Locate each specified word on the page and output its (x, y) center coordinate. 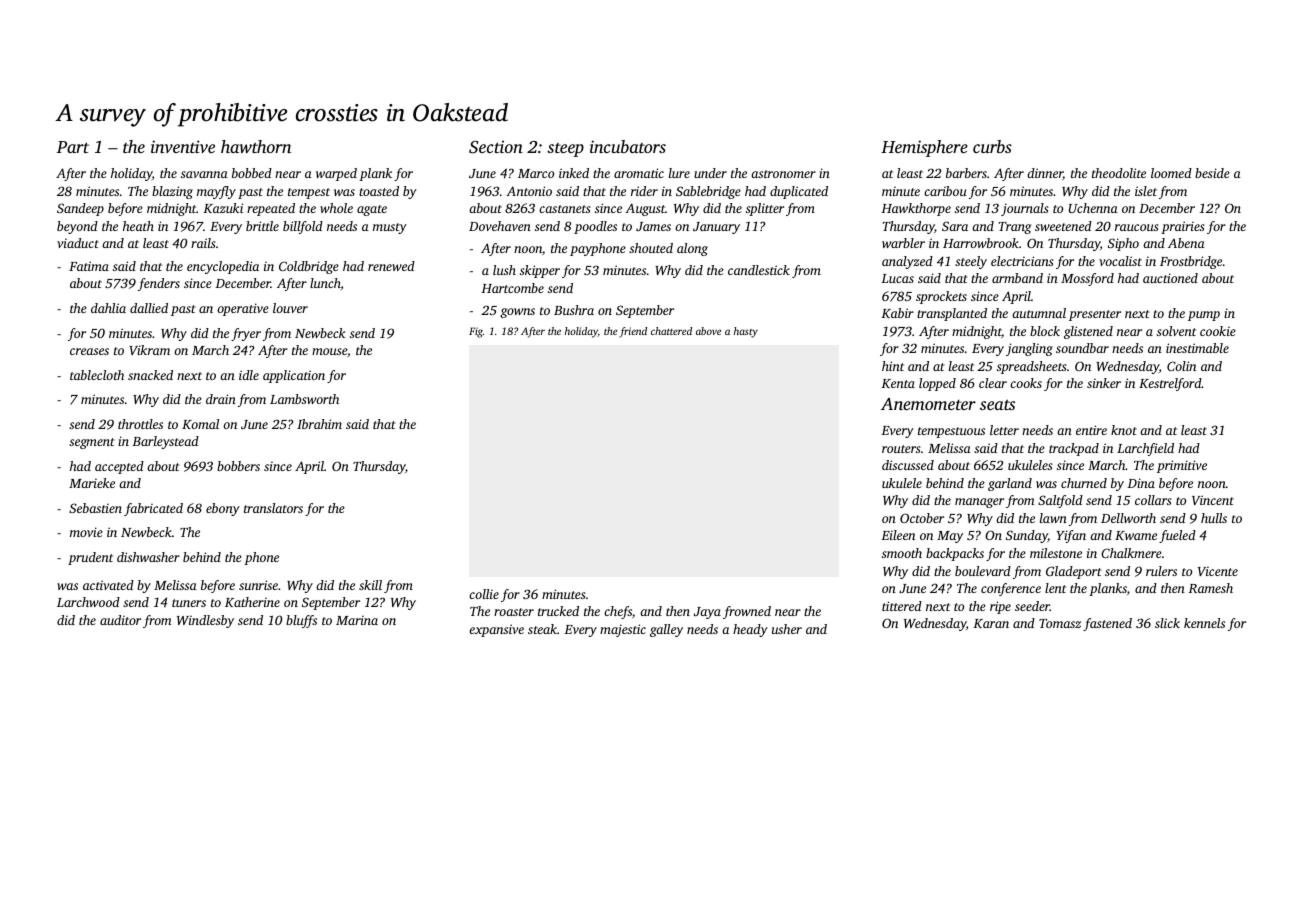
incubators (628, 146)
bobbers (238, 466)
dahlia (108, 308)
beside (1212, 173)
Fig (476, 332)
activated (108, 585)
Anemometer (928, 404)
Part (73, 147)
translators (273, 508)
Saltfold (1060, 501)
